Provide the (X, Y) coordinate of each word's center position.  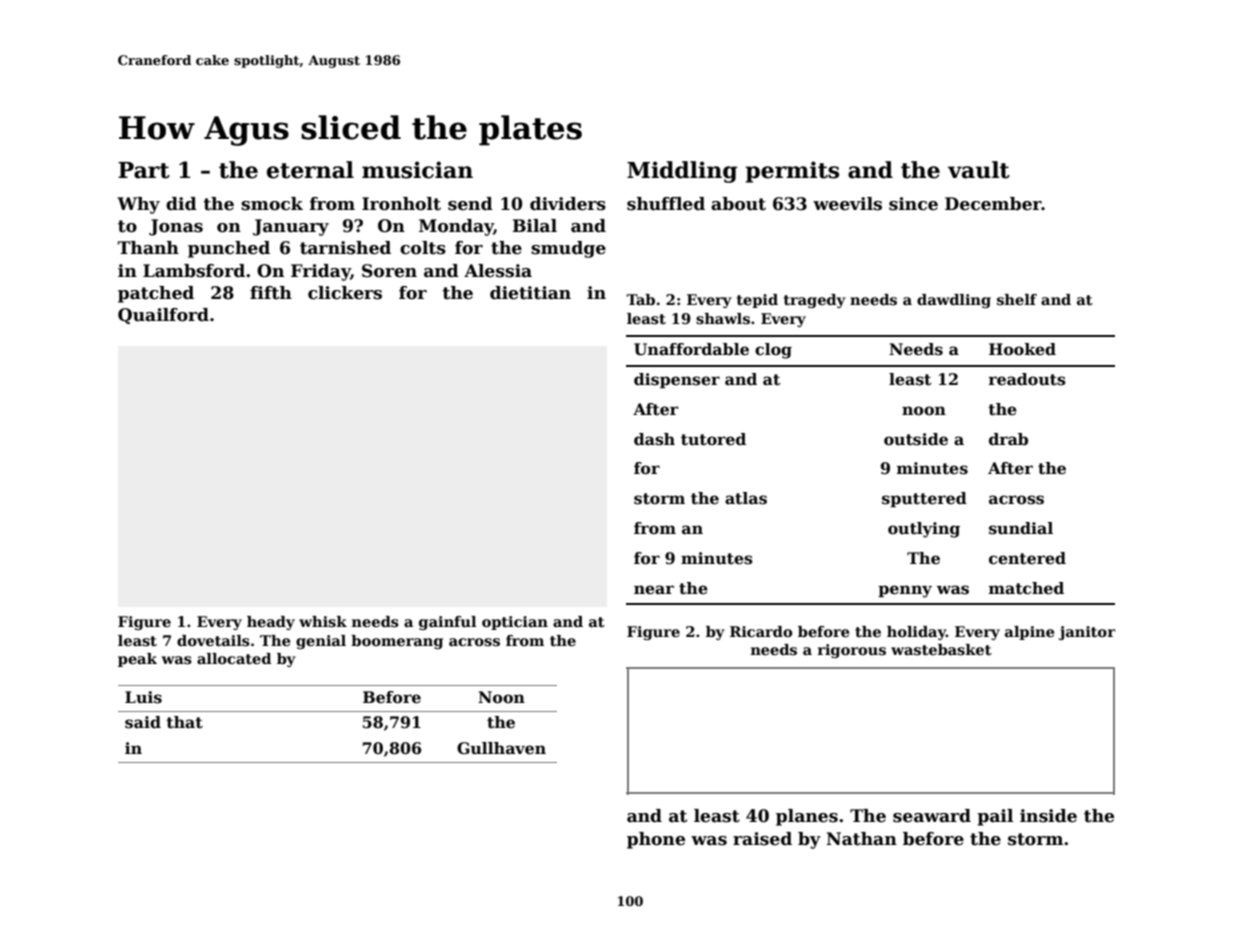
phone (656, 840)
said (143, 722)
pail (995, 817)
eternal (310, 170)
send (470, 204)
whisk (323, 621)
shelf (1017, 299)
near (654, 589)
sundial (1021, 528)
